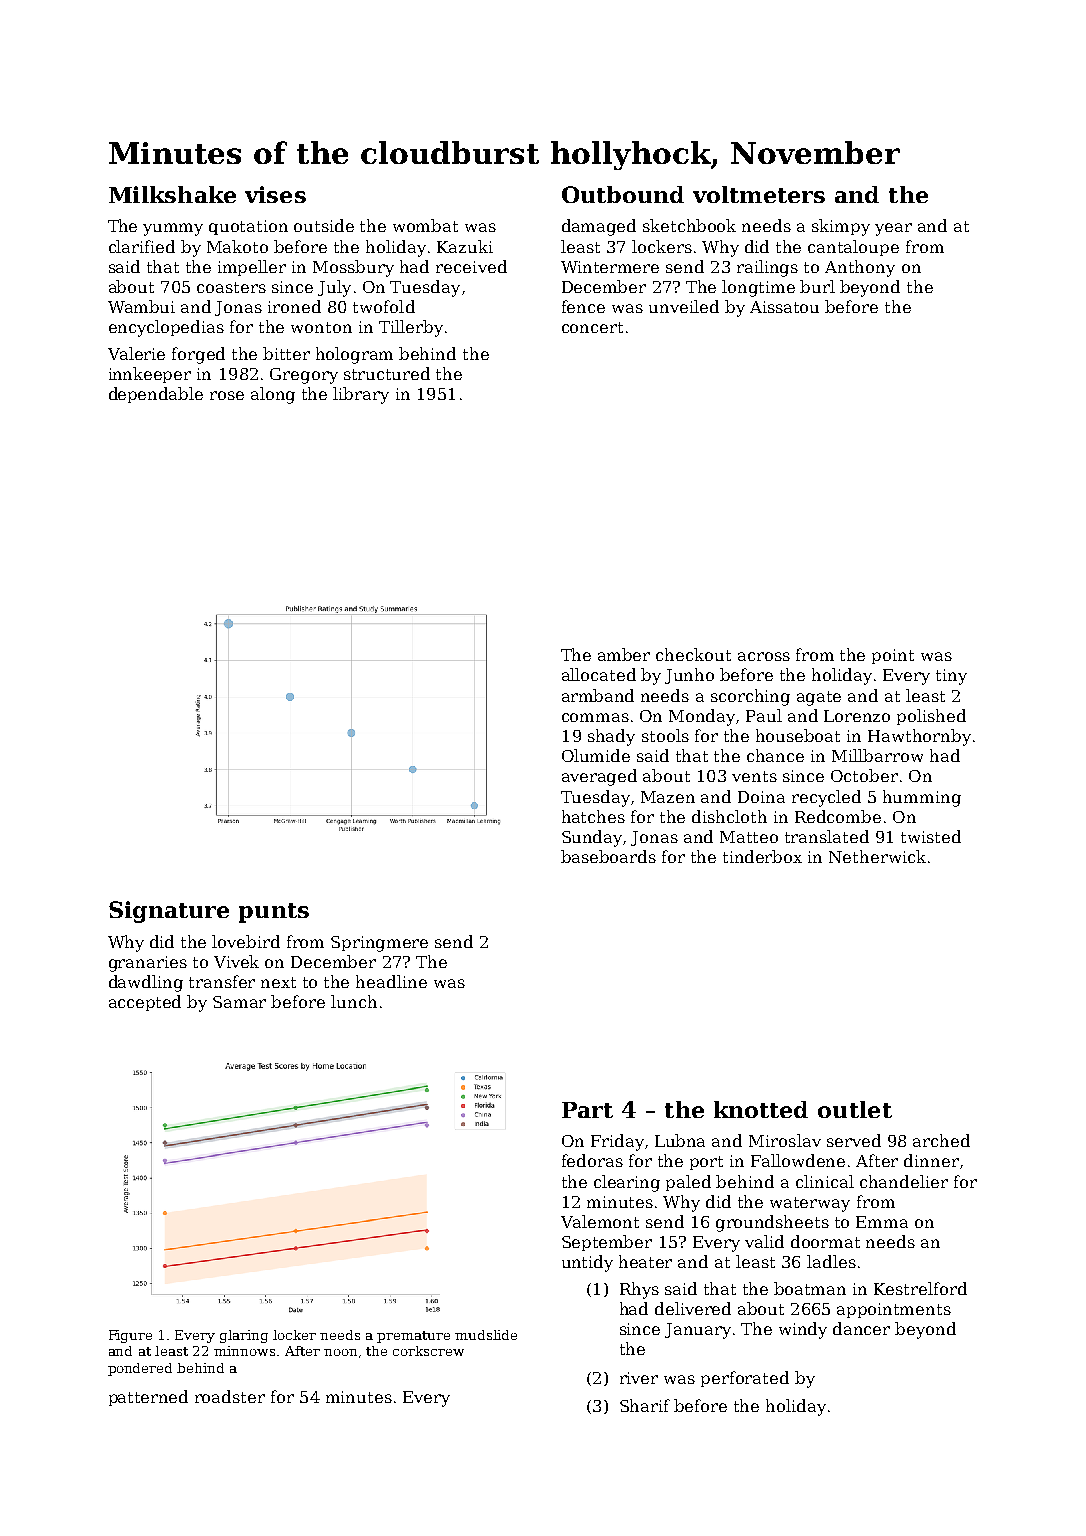 Image resolution: width=1086 pixels, height=1536 pixels. What do you see at coordinates (592, 327) in the page?
I see `concert` at bounding box center [592, 327].
